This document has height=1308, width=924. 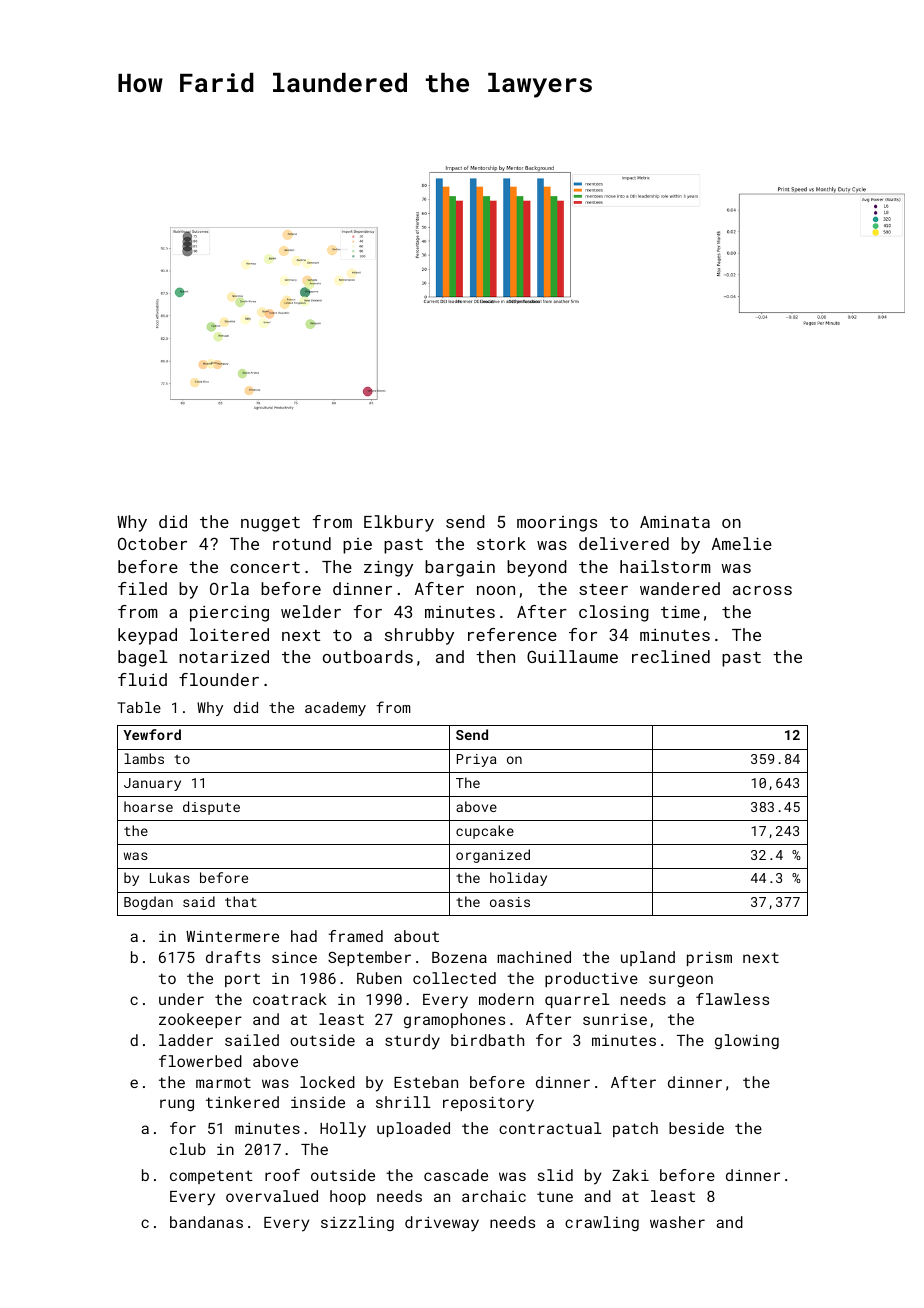 I want to click on nugget, so click(x=270, y=524).
